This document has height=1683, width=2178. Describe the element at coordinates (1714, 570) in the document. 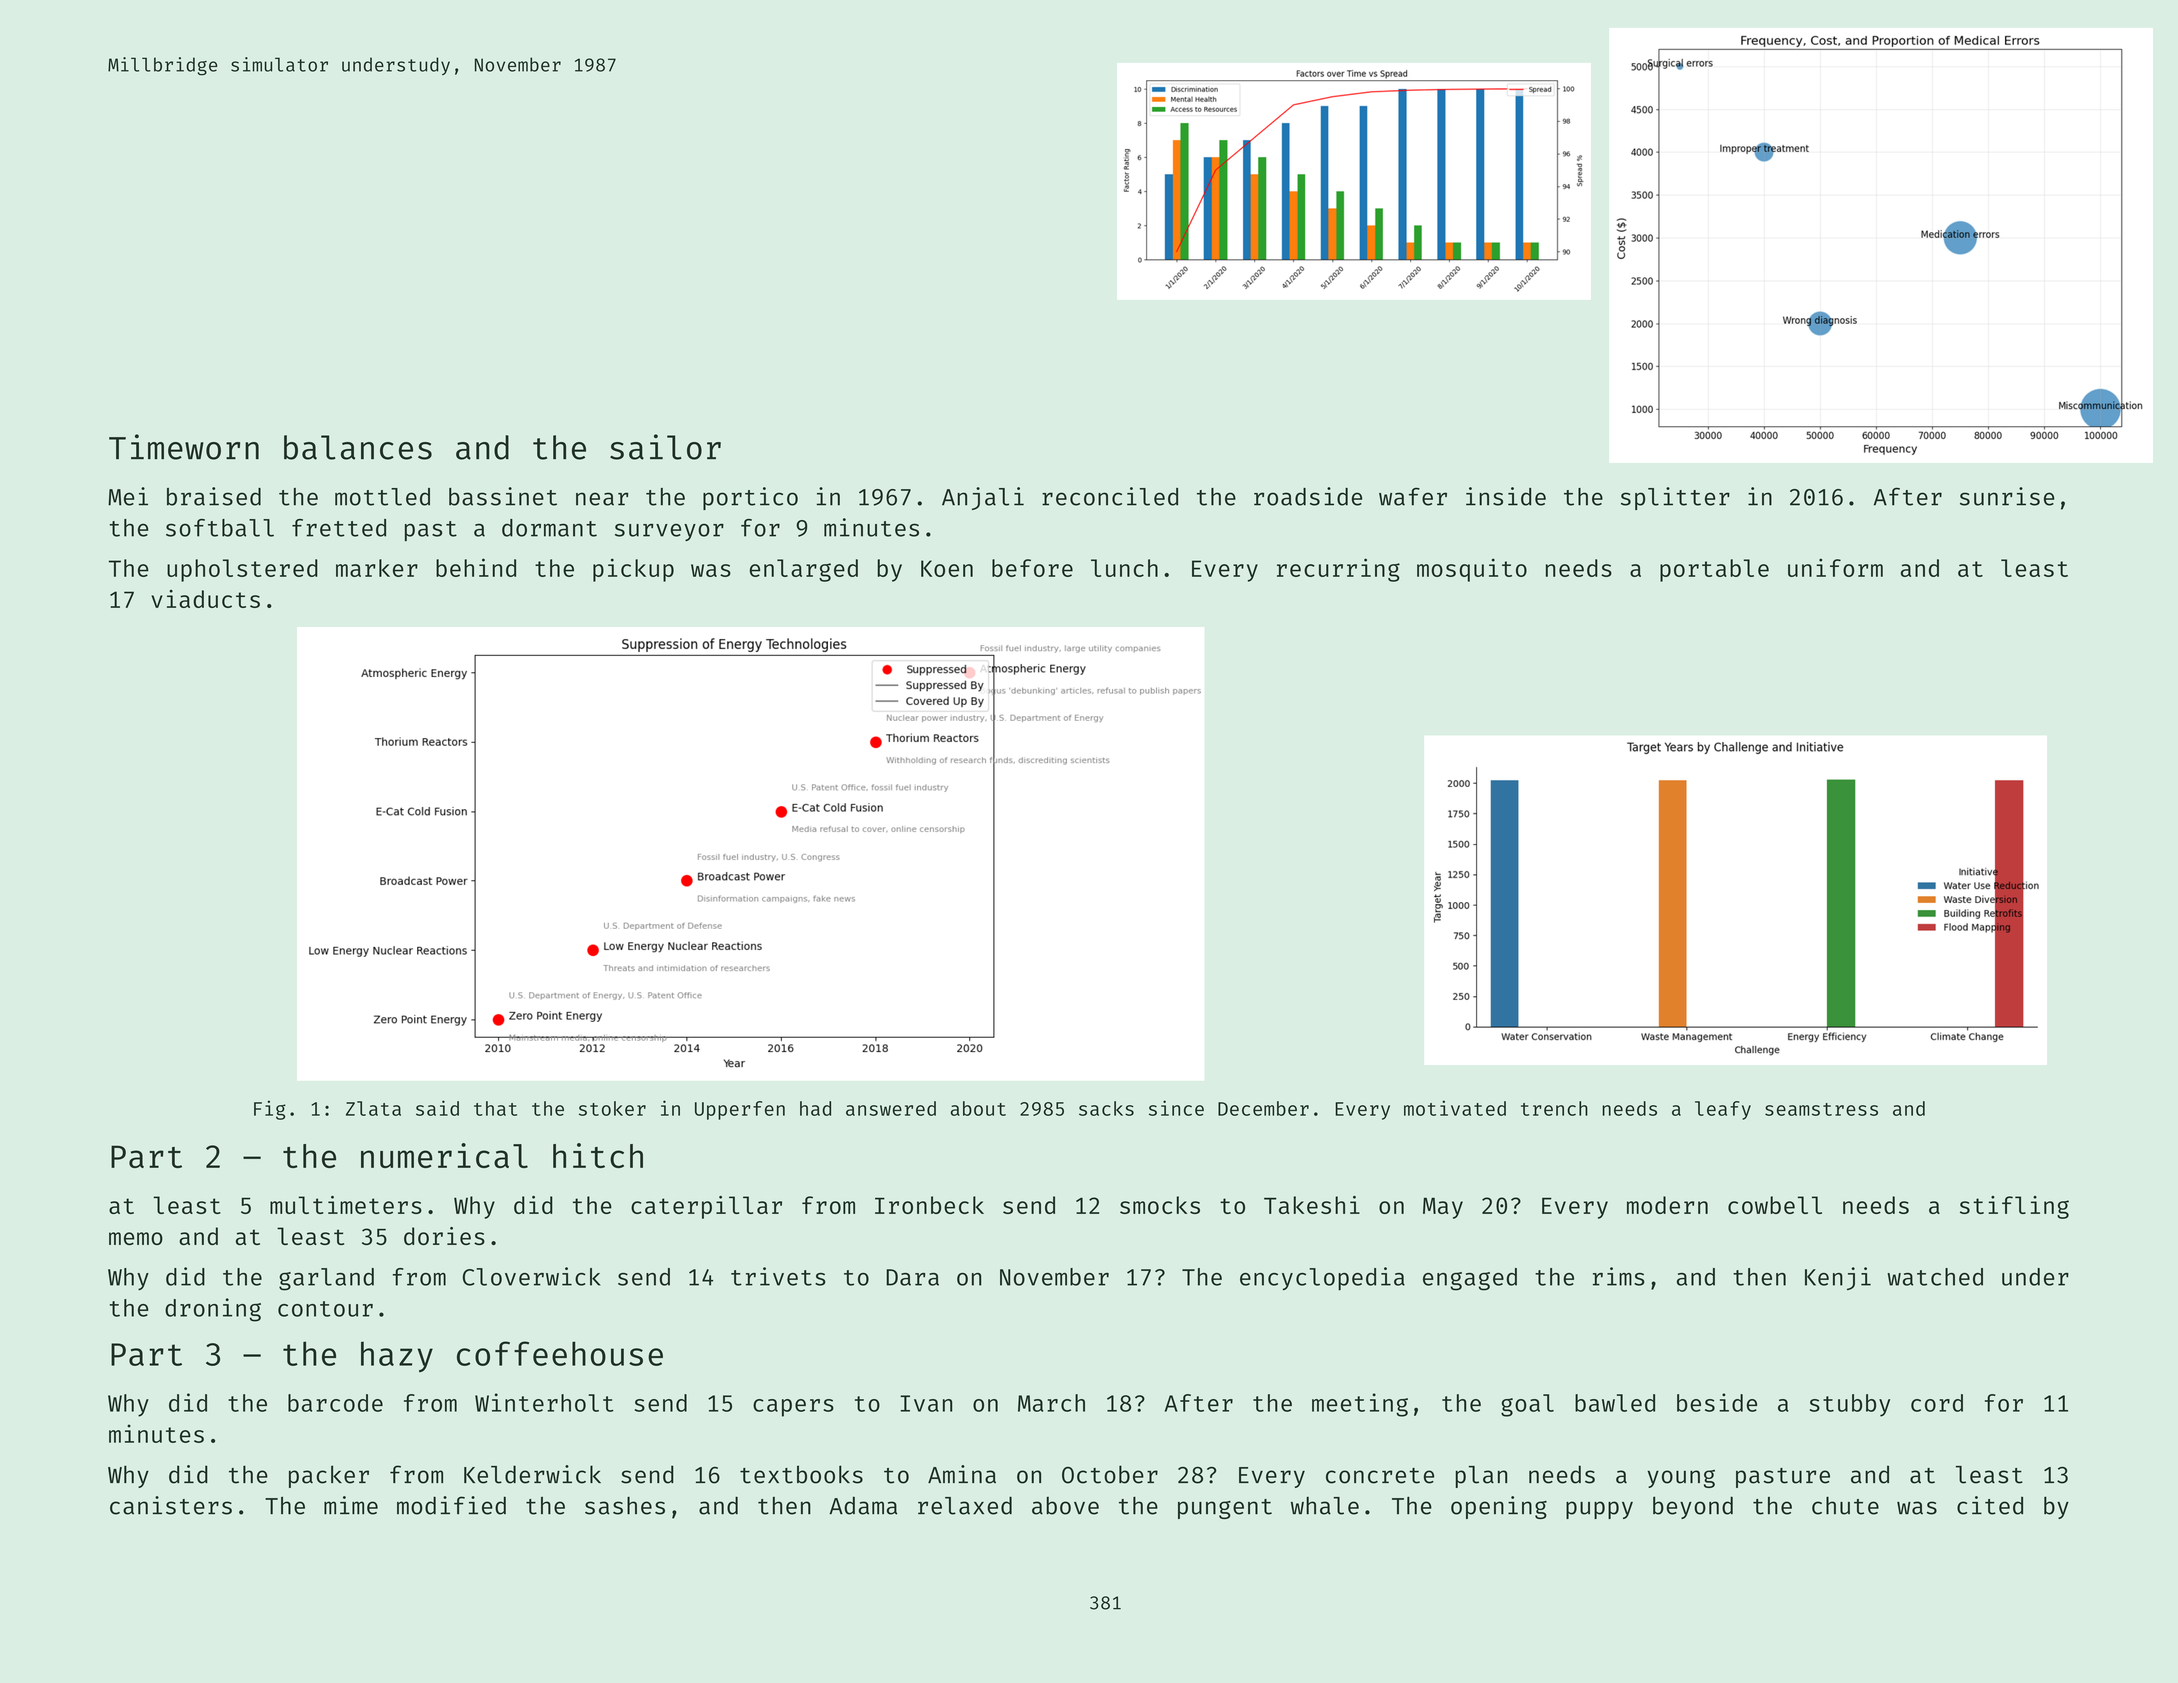

I see `portable` at that location.
